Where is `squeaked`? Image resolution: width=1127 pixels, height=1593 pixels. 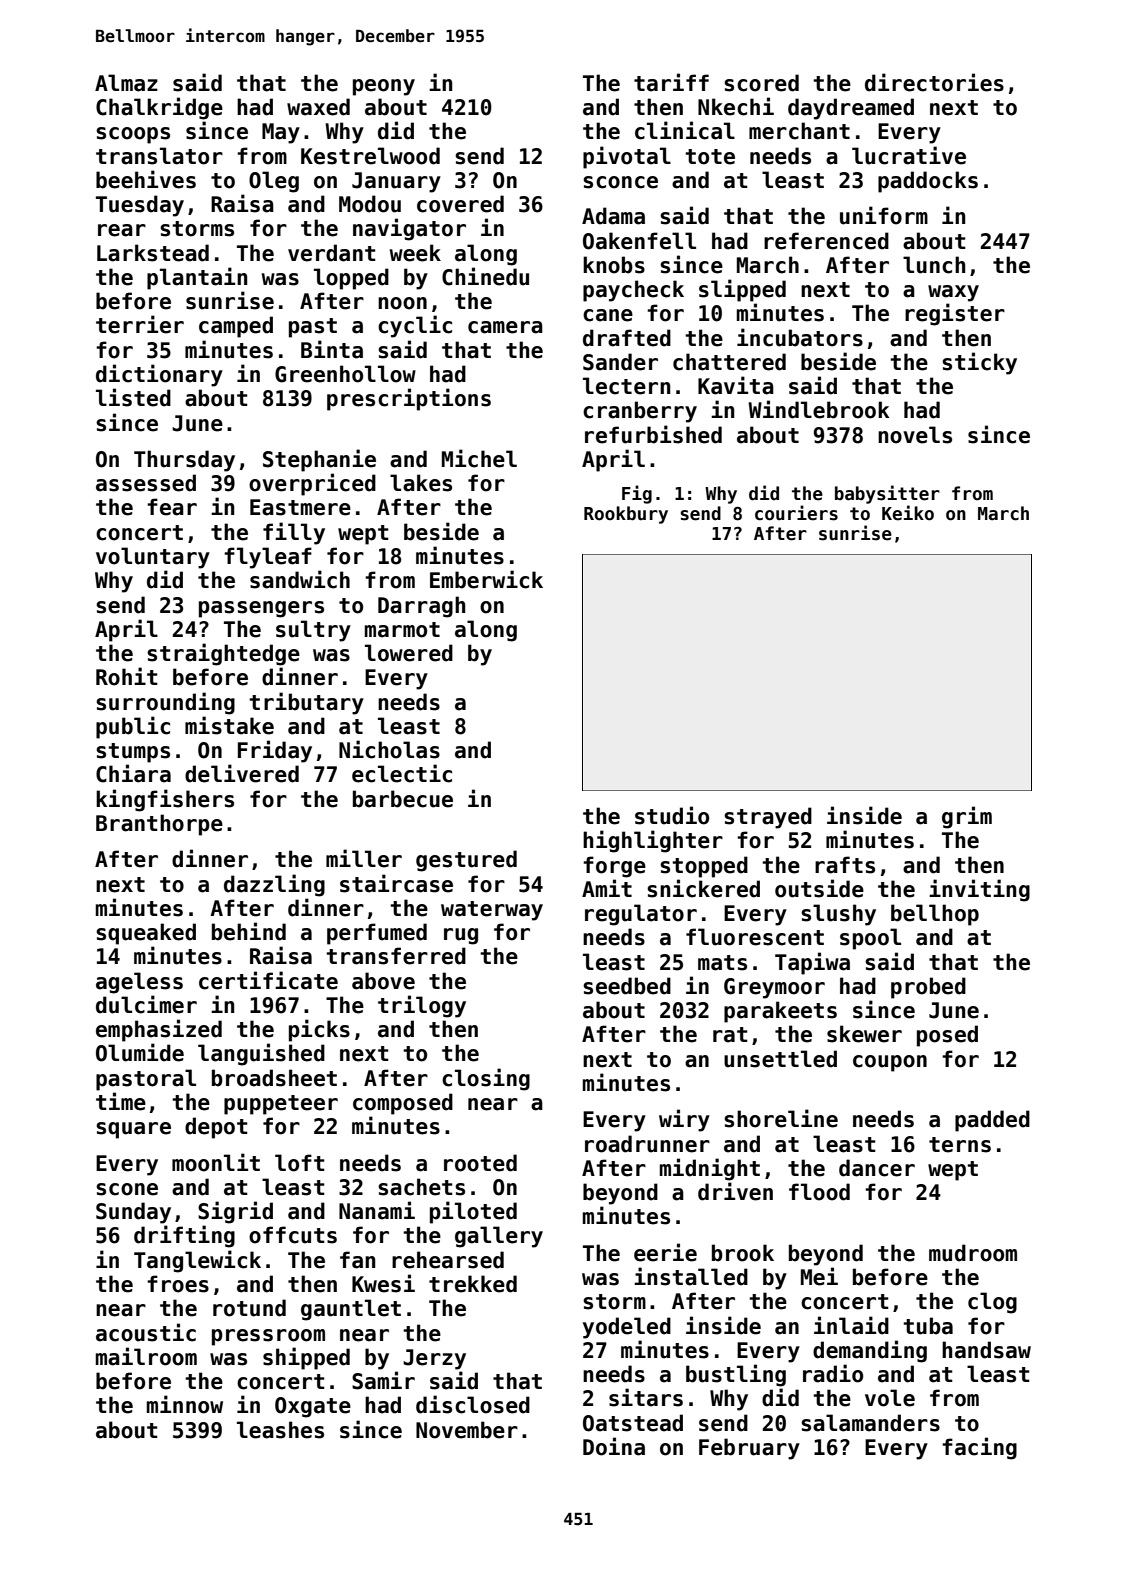 squeaked is located at coordinates (146, 934).
